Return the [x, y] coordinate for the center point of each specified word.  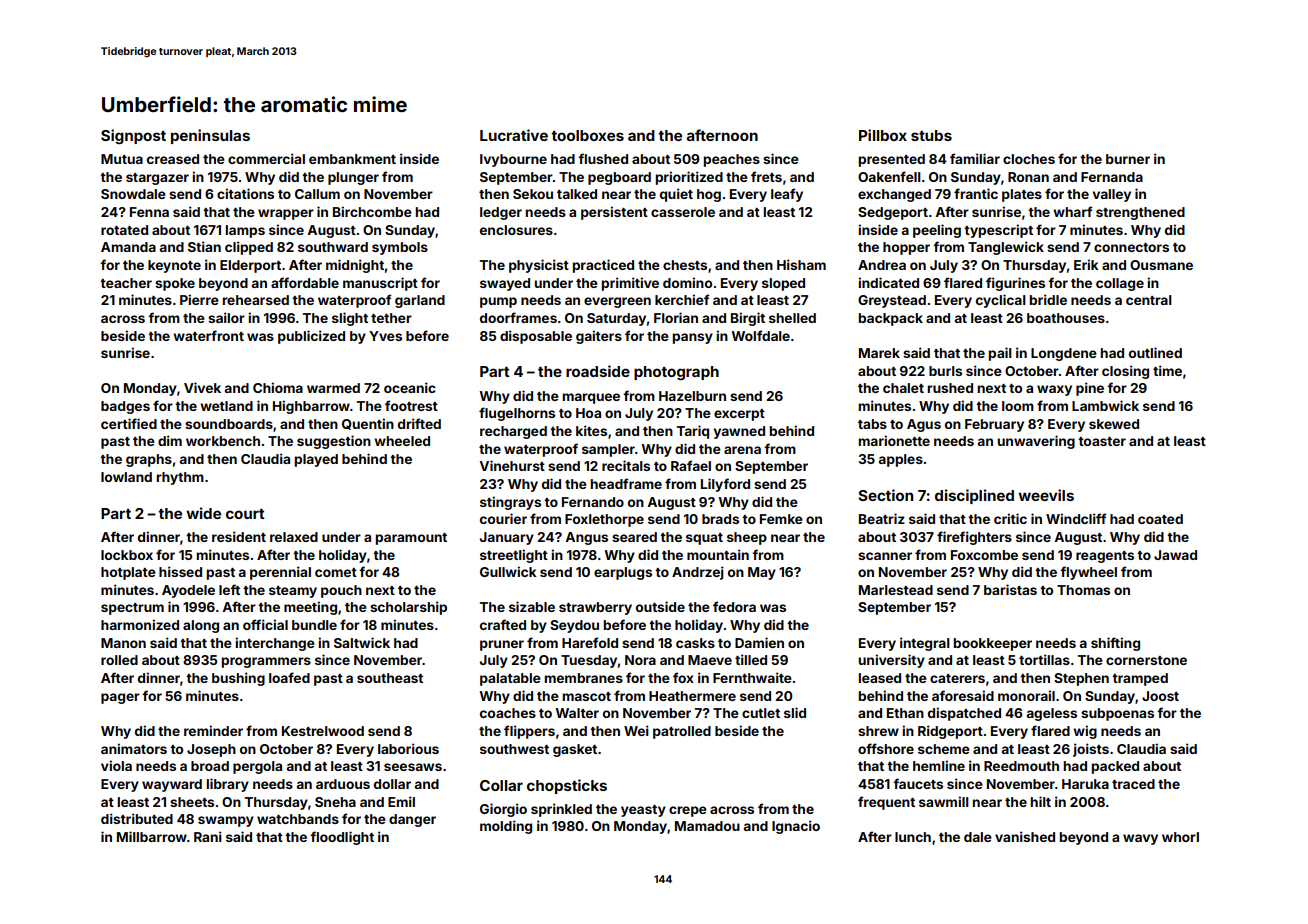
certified [129, 423]
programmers [266, 662]
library [228, 785]
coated [1160, 519]
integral [925, 644]
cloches [1029, 159]
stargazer [157, 179]
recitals [626, 465]
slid [795, 712]
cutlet [761, 713]
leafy [787, 195]
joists [1091, 750]
